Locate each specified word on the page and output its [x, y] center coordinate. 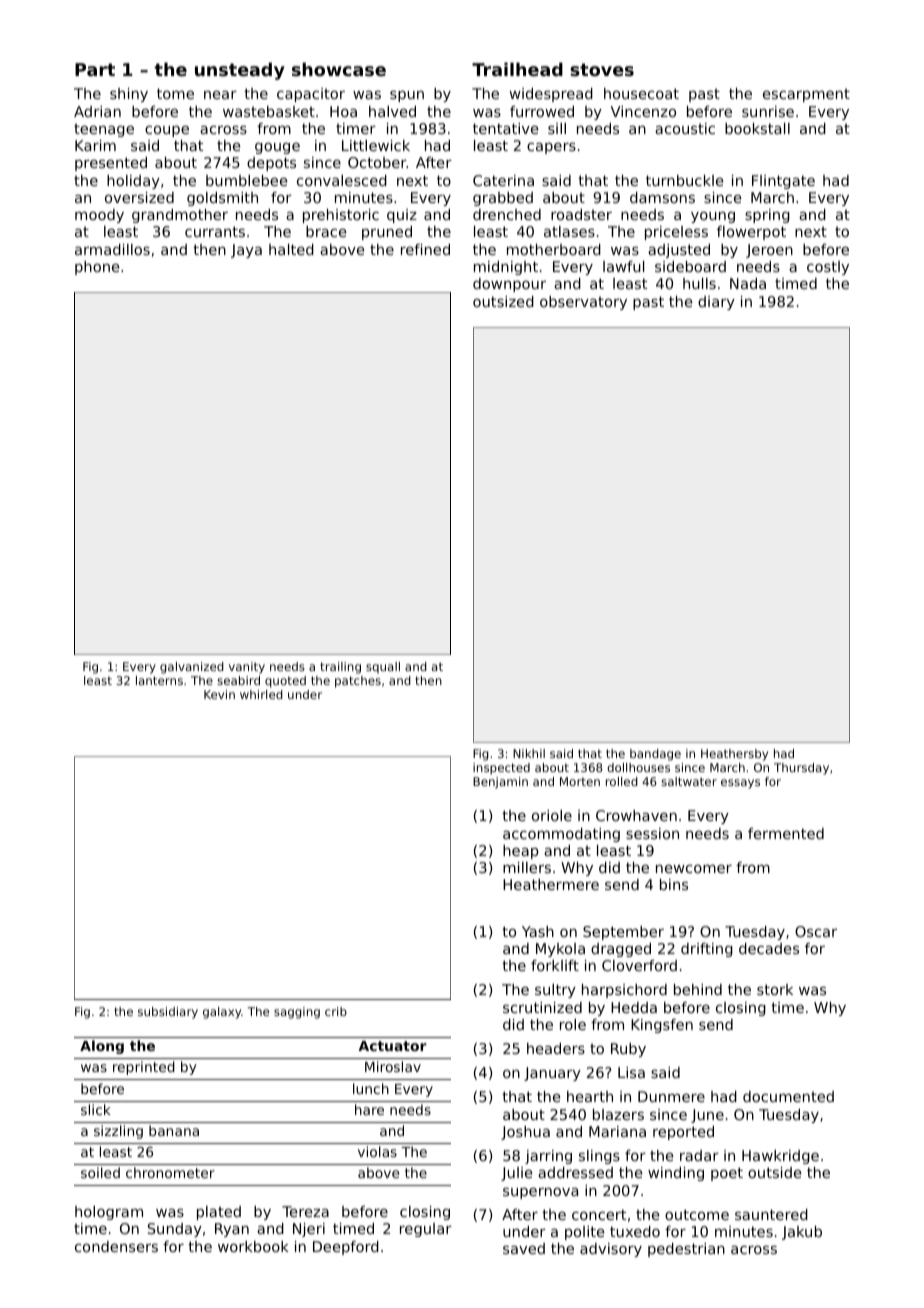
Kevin [219, 694]
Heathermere [551, 884]
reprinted [144, 1068]
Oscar [816, 931]
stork [775, 989]
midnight [506, 268]
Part [95, 69]
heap [520, 852]
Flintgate [783, 182]
